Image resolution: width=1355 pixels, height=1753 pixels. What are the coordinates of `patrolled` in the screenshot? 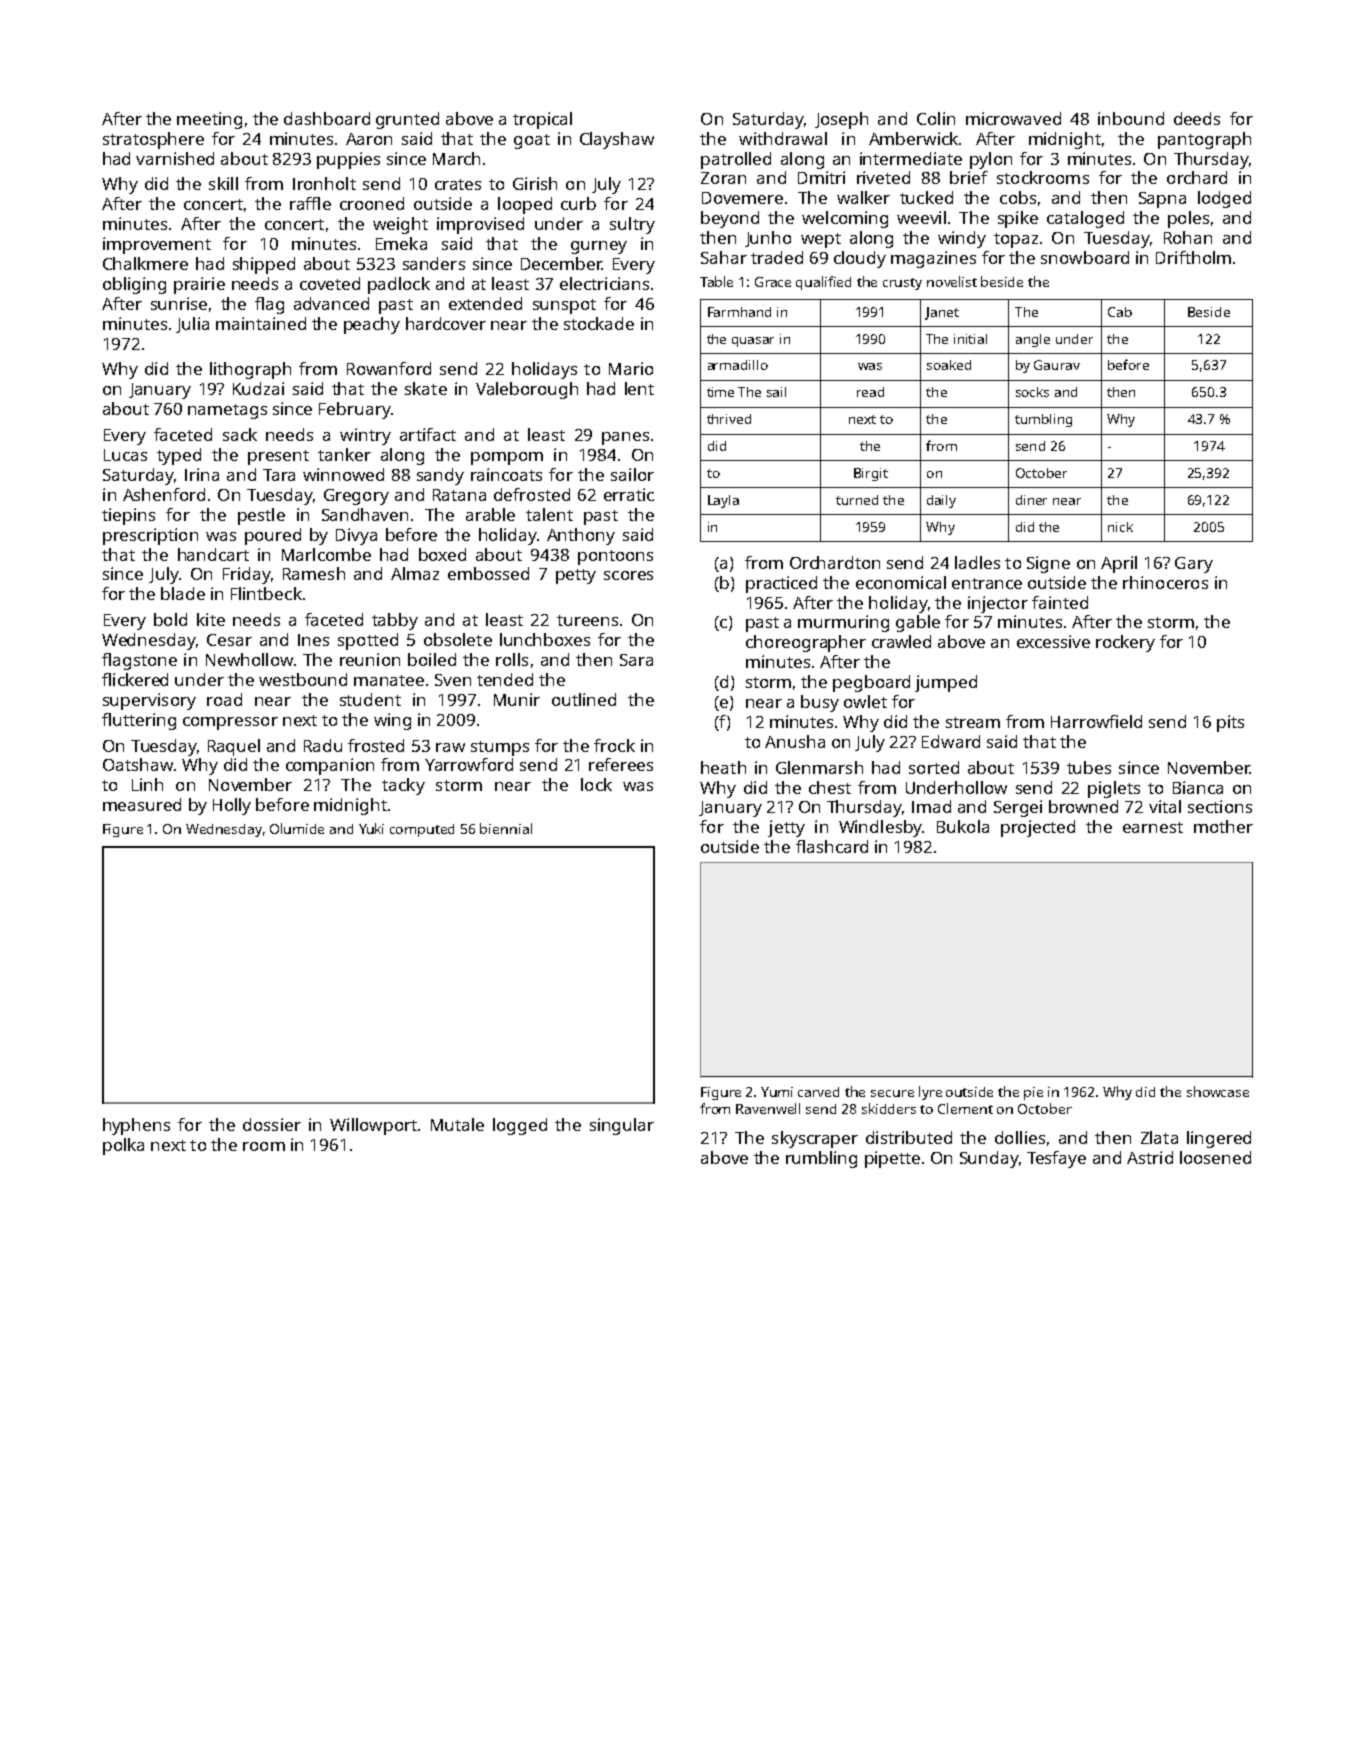 It's located at (736, 160).
